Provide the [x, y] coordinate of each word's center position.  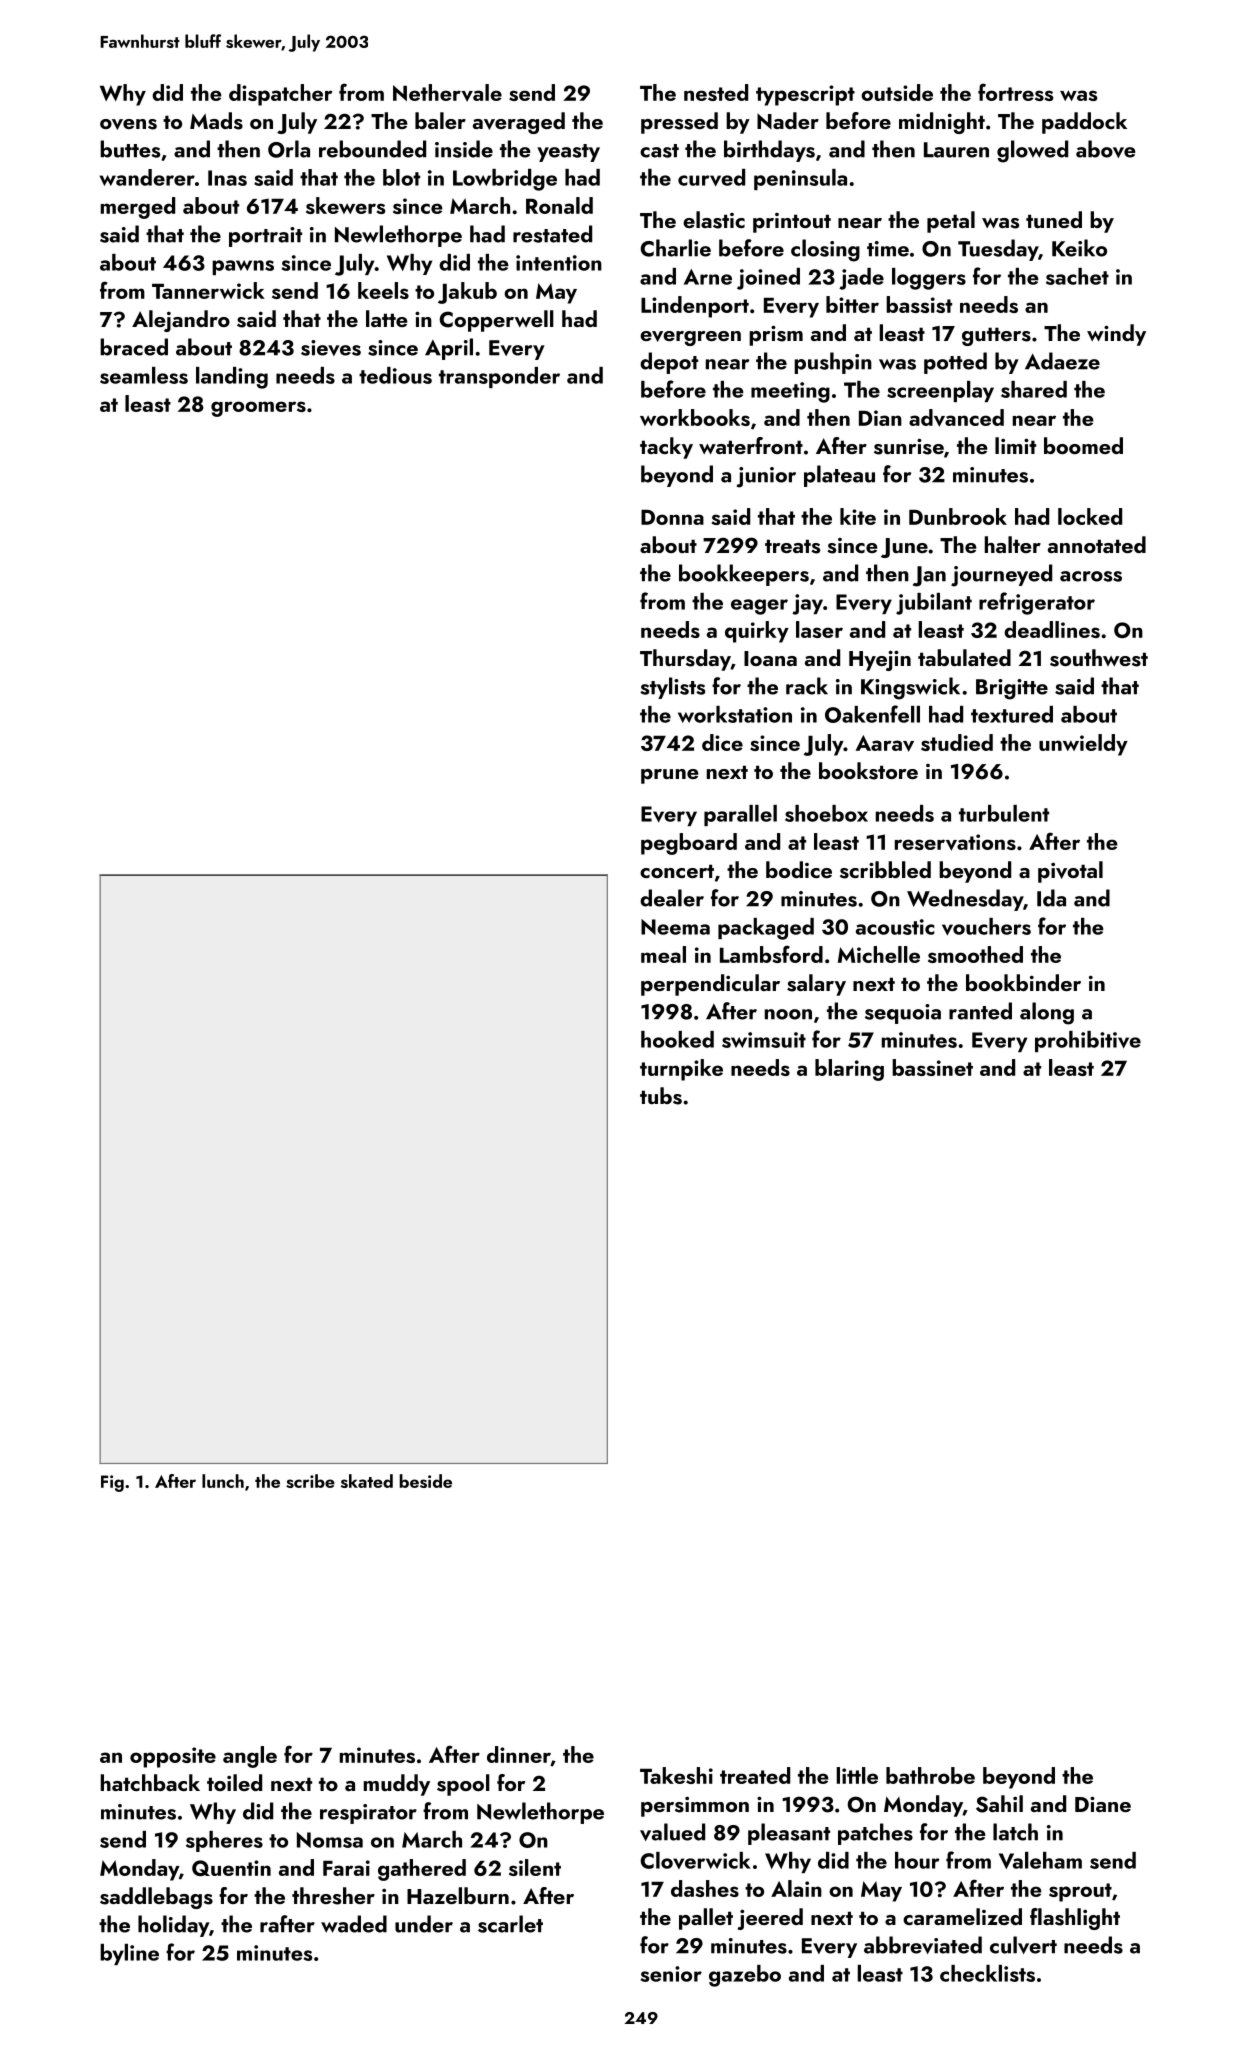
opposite [173, 1757]
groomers [258, 409]
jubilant [934, 604]
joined [768, 279]
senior [671, 1974]
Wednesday [965, 900]
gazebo [745, 1976]
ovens [128, 124]
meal [663, 954]
